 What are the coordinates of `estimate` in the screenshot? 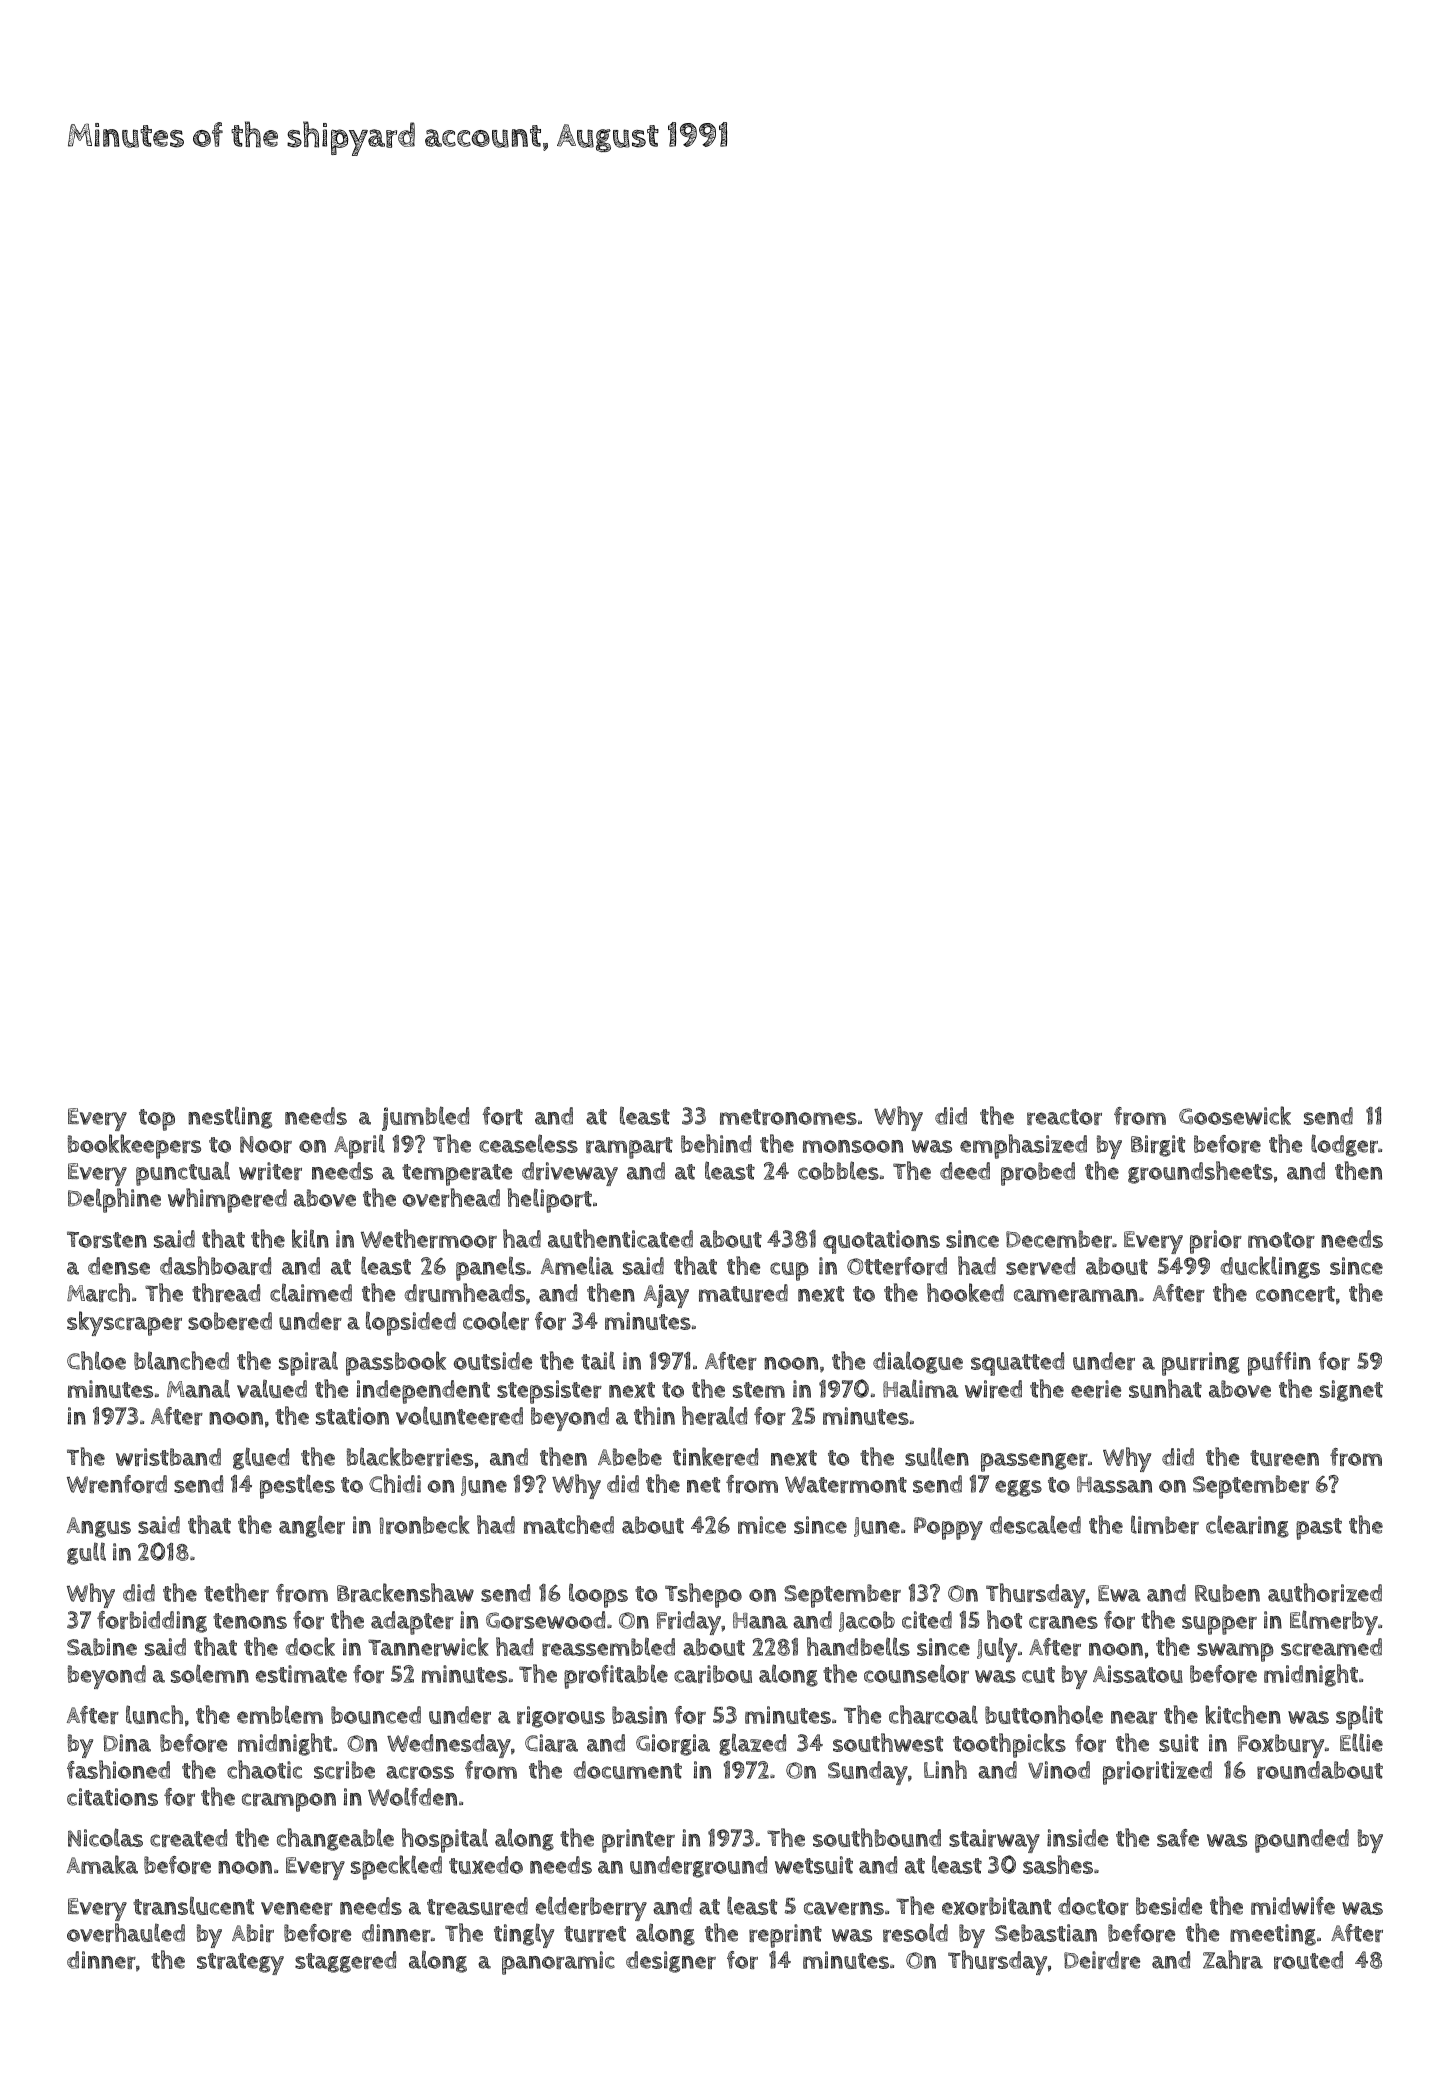 It's located at (301, 1674).
